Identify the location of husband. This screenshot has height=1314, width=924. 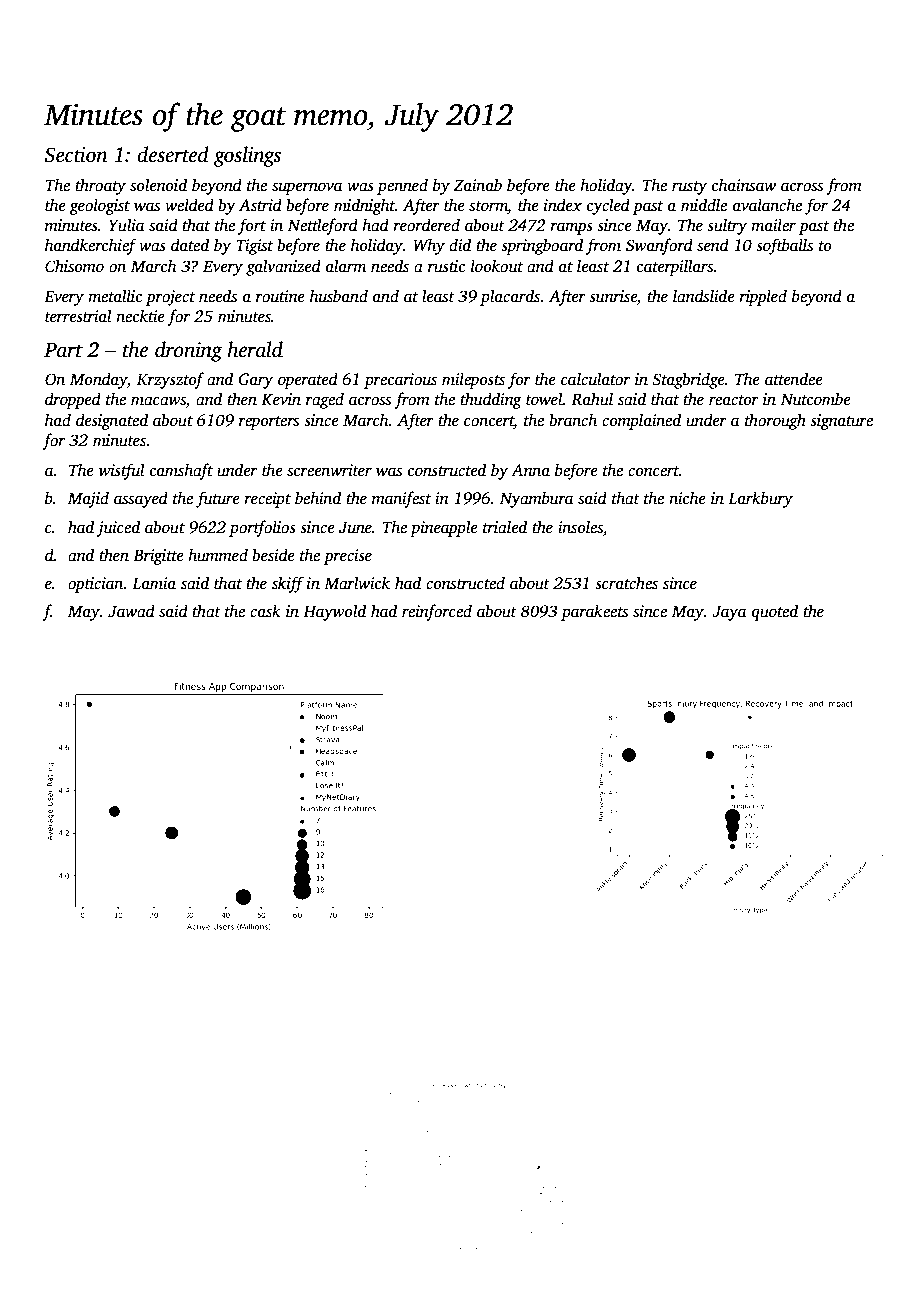
(339, 296).
